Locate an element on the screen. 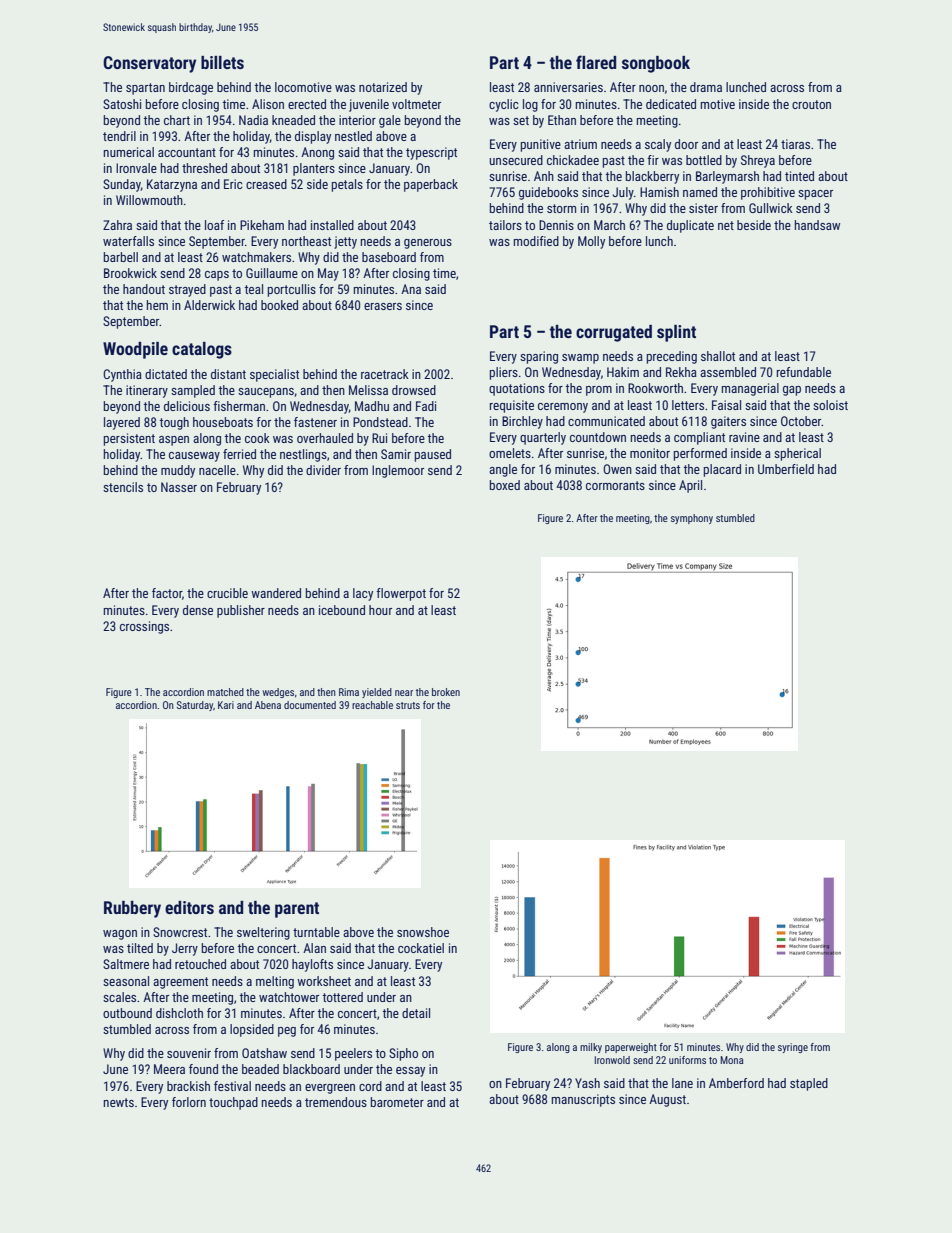 The image size is (952, 1233). snowshoe is located at coordinates (423, 932).
